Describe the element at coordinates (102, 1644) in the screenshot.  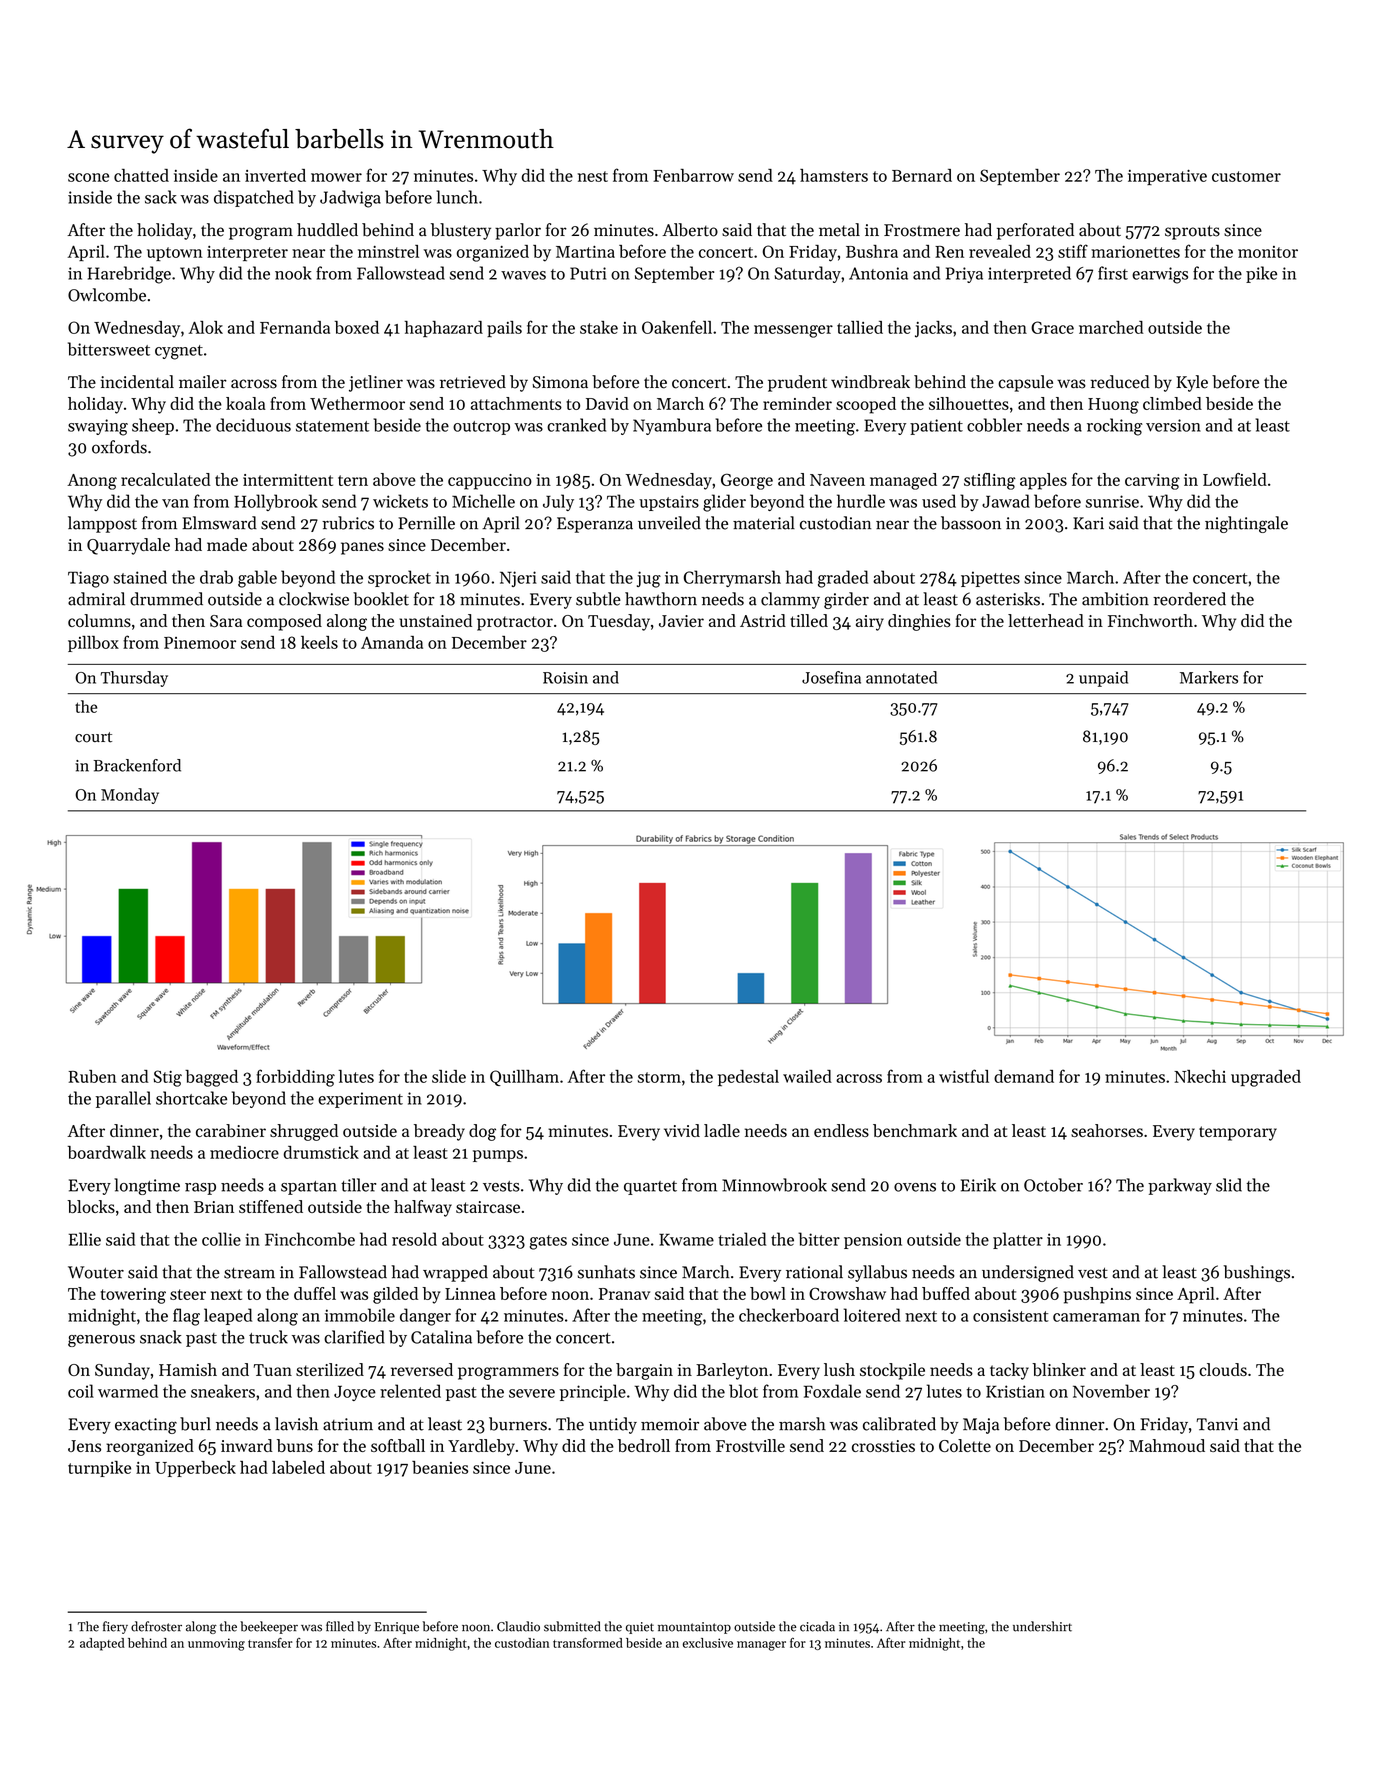
I see `adapted` at that location.
